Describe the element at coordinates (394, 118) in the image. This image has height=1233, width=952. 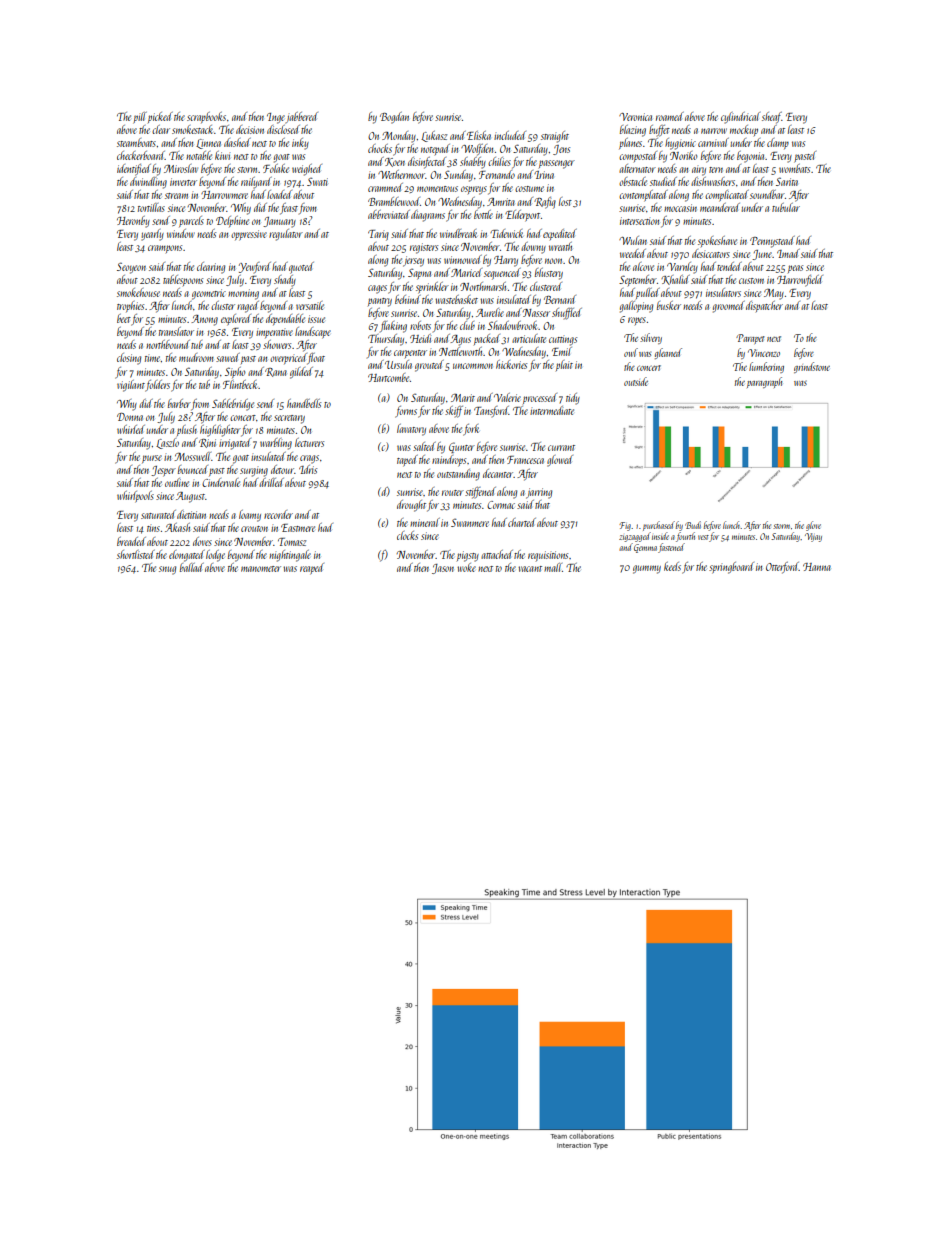
I see `Bogdan` at that location.
